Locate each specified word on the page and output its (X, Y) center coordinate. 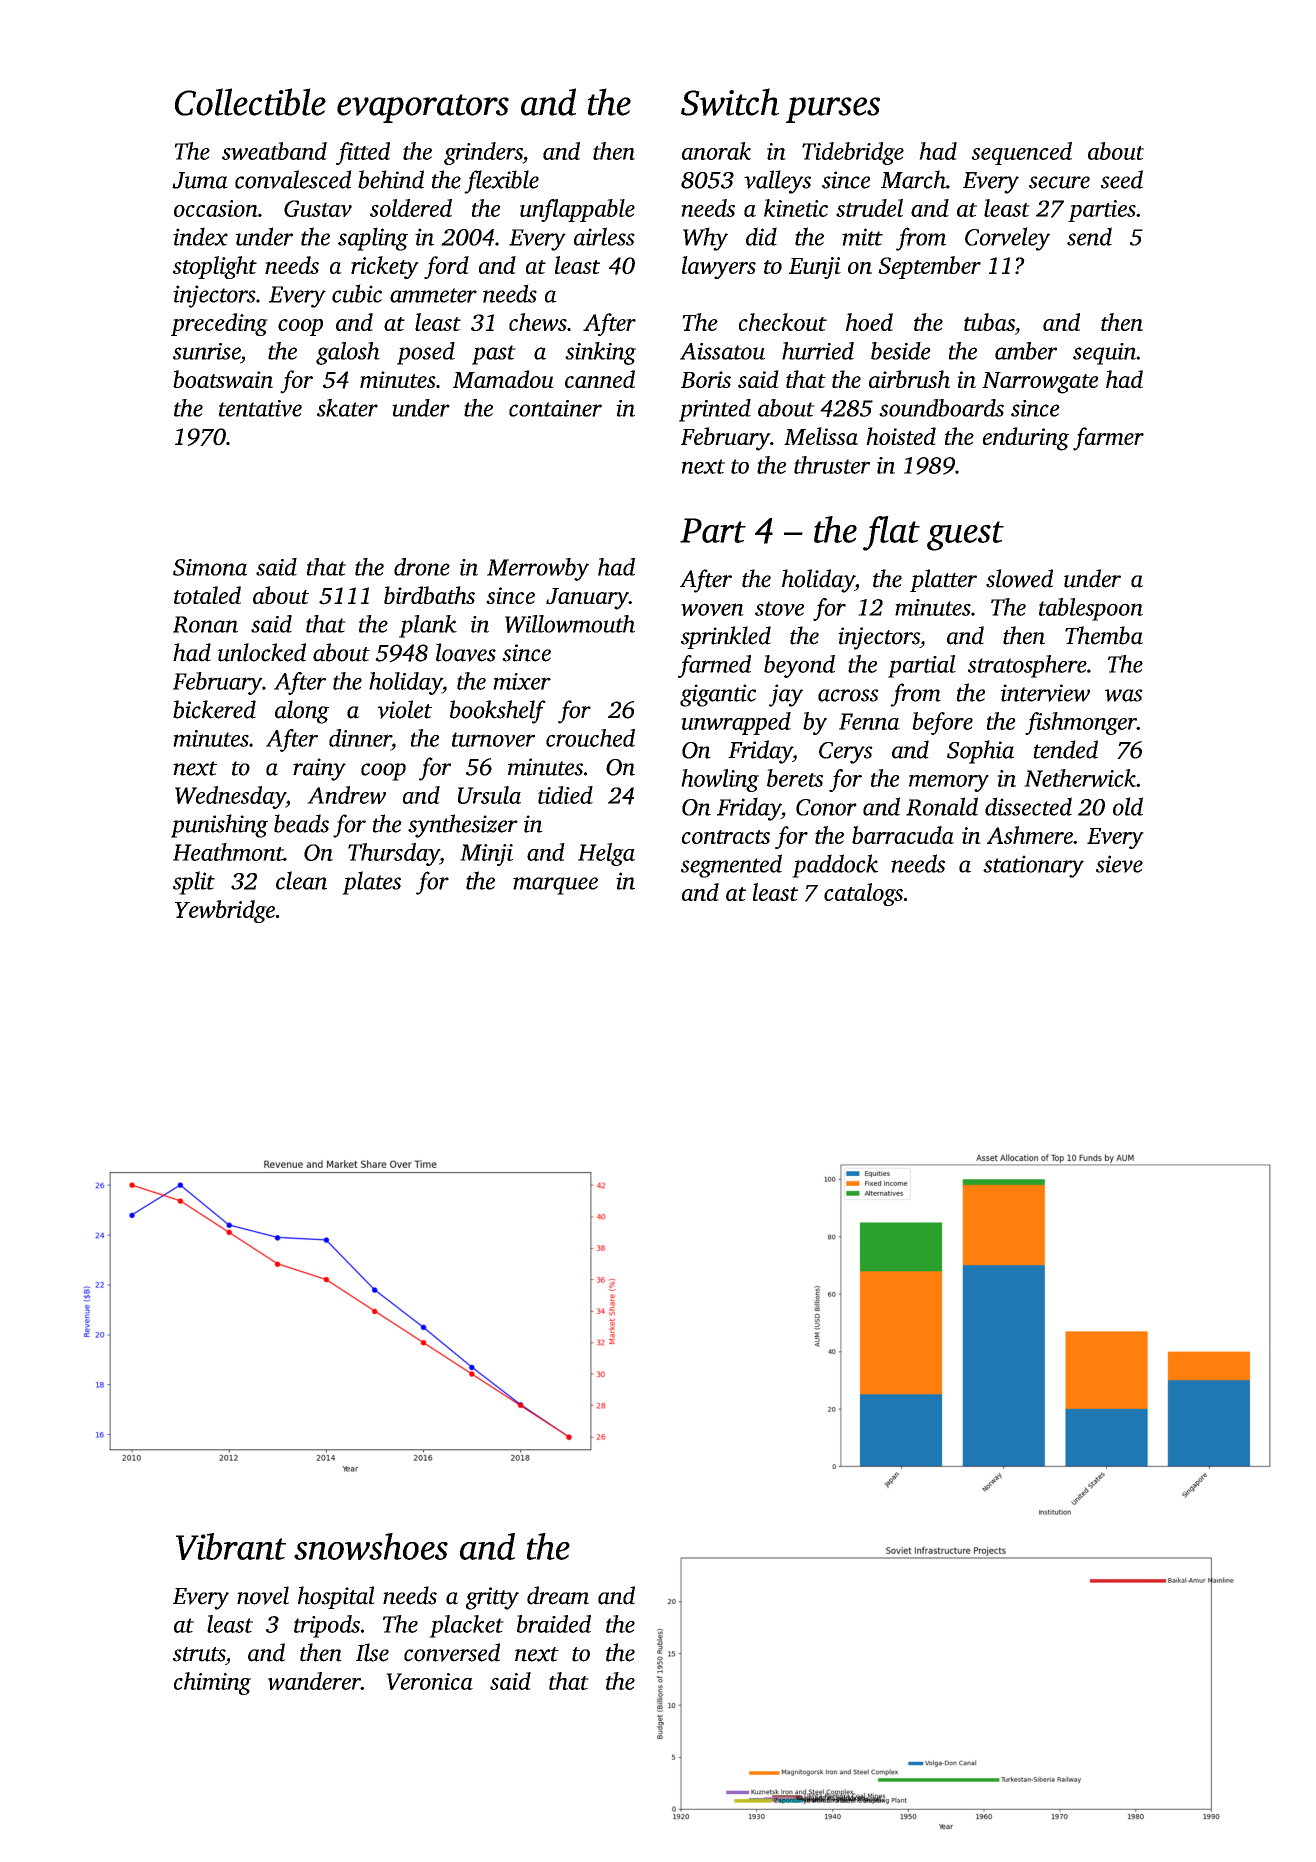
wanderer (314, 1681)
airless (604, 236)
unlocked (262, 652)
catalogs (863, 894)
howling (720, 780)
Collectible (250, 102)
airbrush (909, 379)
